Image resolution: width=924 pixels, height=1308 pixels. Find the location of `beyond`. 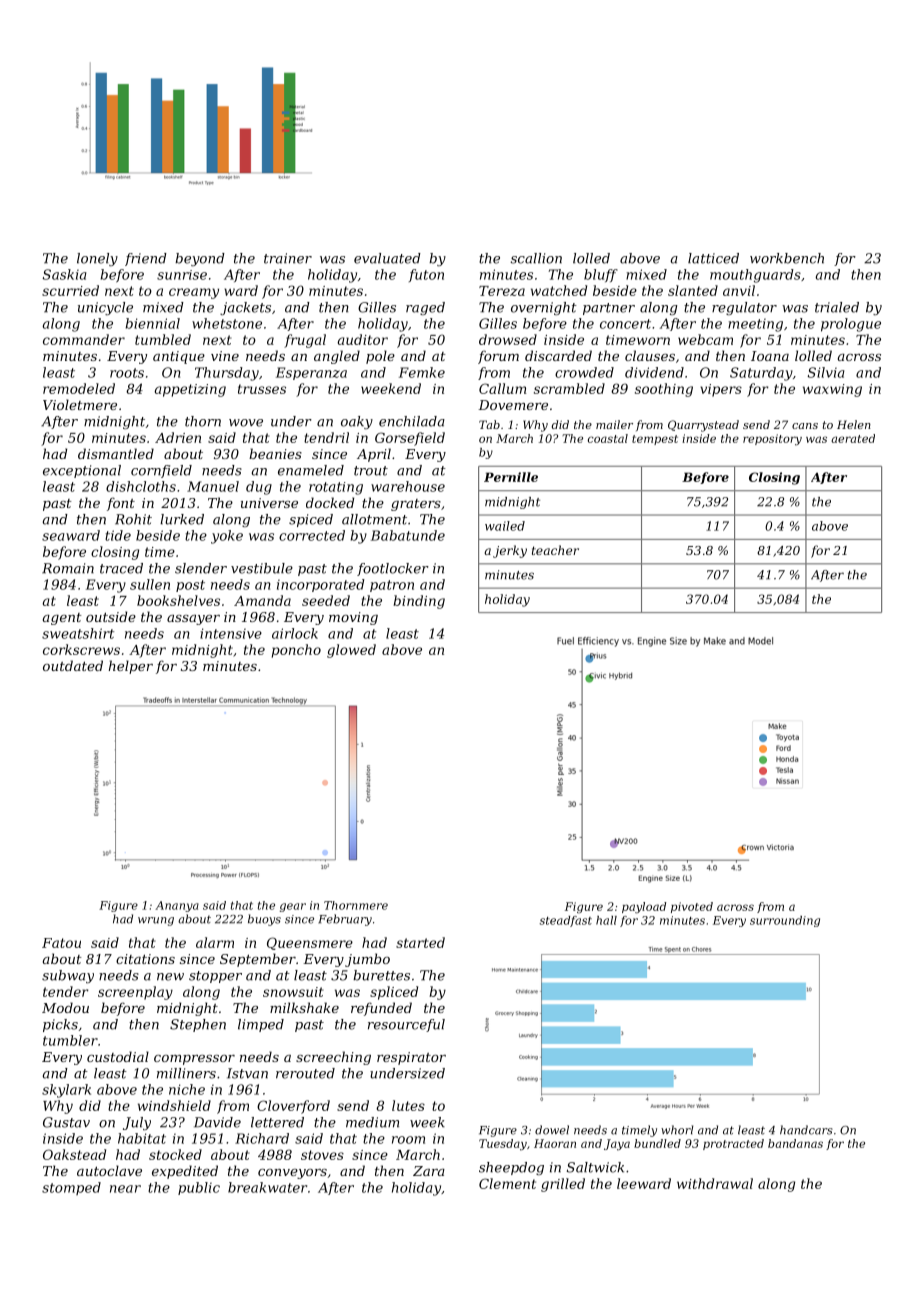

beyond is located at coordinates (200, 259).
